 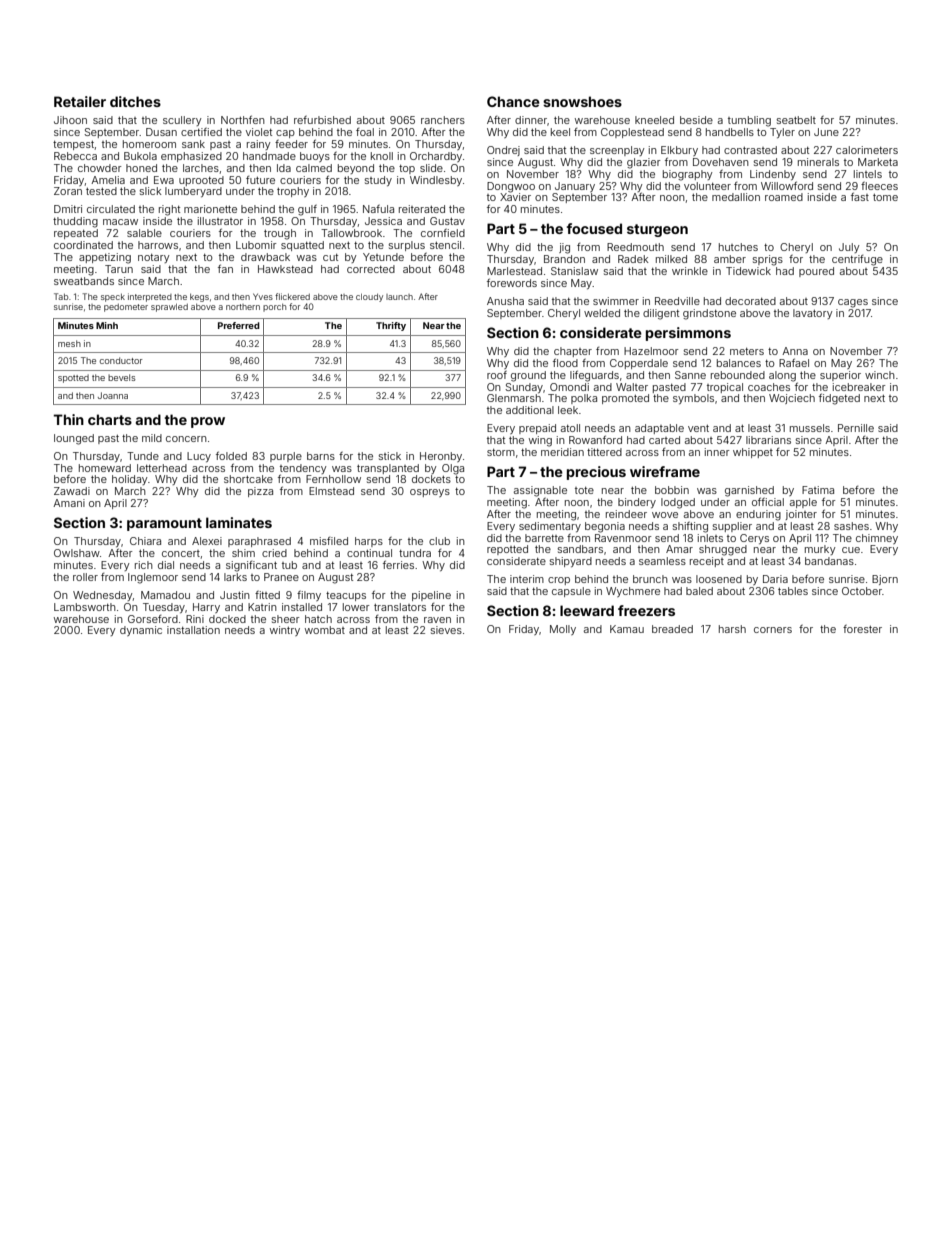 What do you see at coordinates (574, 271) in the page?
I see `Stanislaw` at bounding box center [574, 271].
